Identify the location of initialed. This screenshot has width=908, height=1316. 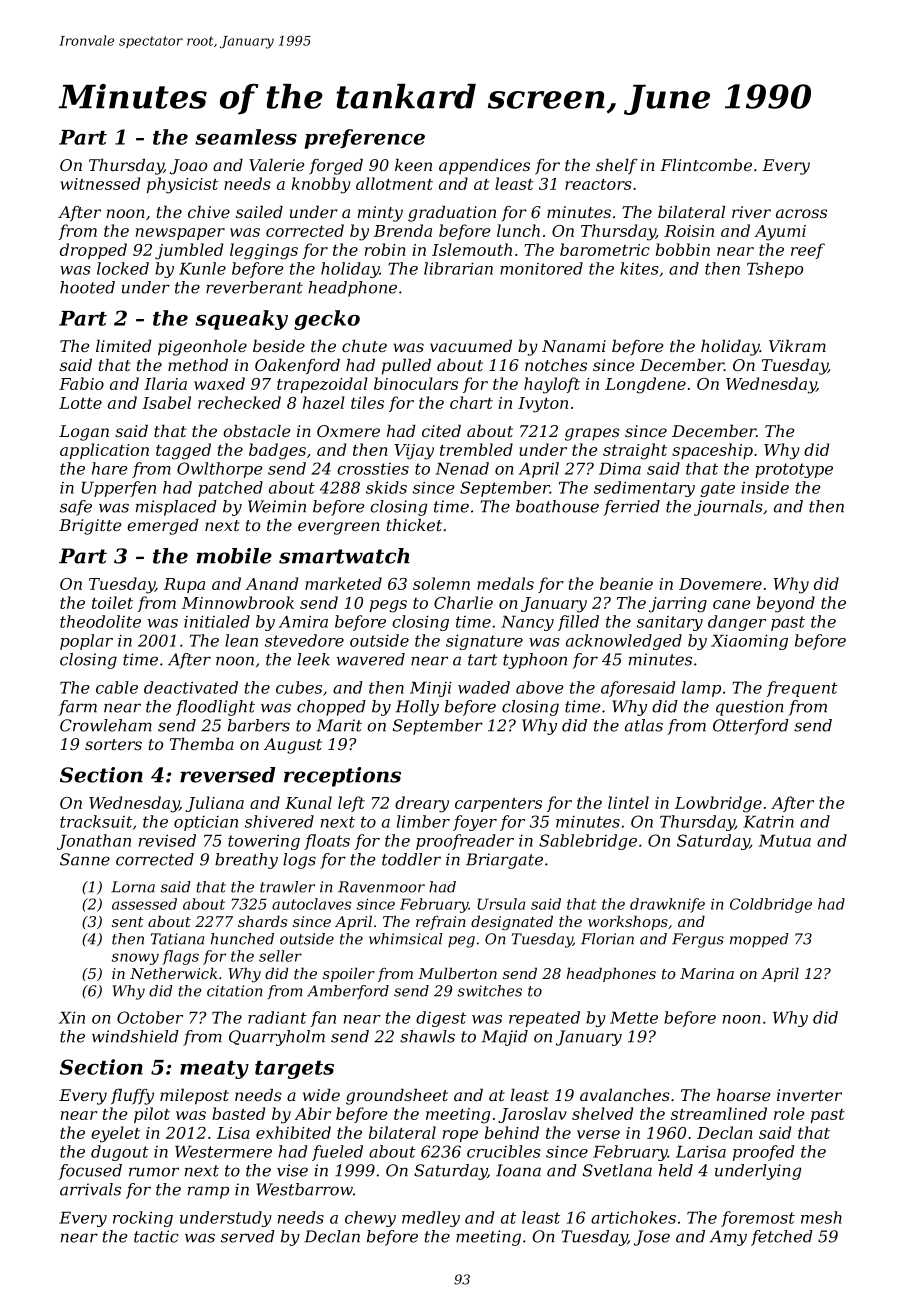
(217, 621).
